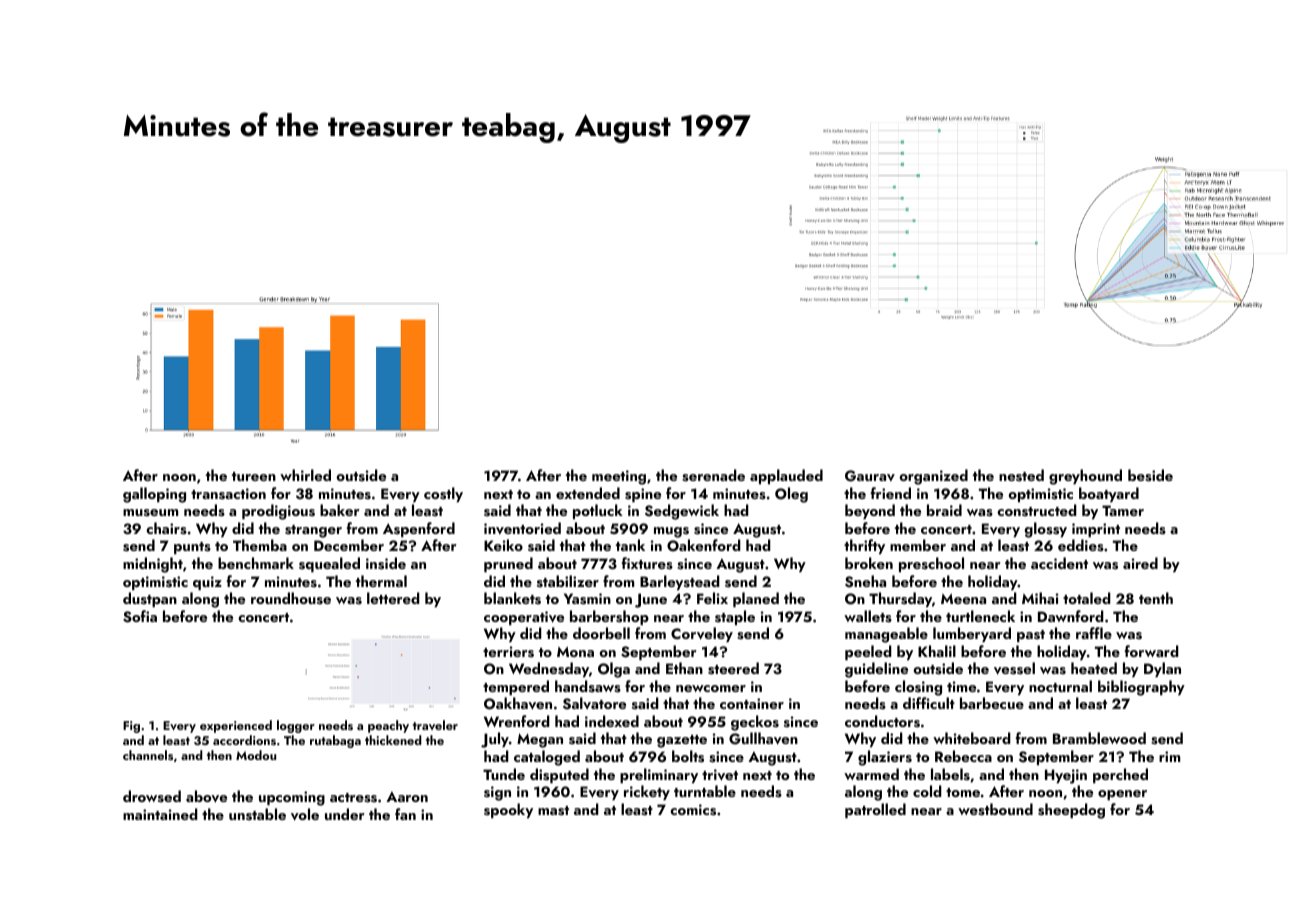  What do you see at coordinates (875, 810) in the document?
I see `patrolled` at bounding box center [875, 810].
